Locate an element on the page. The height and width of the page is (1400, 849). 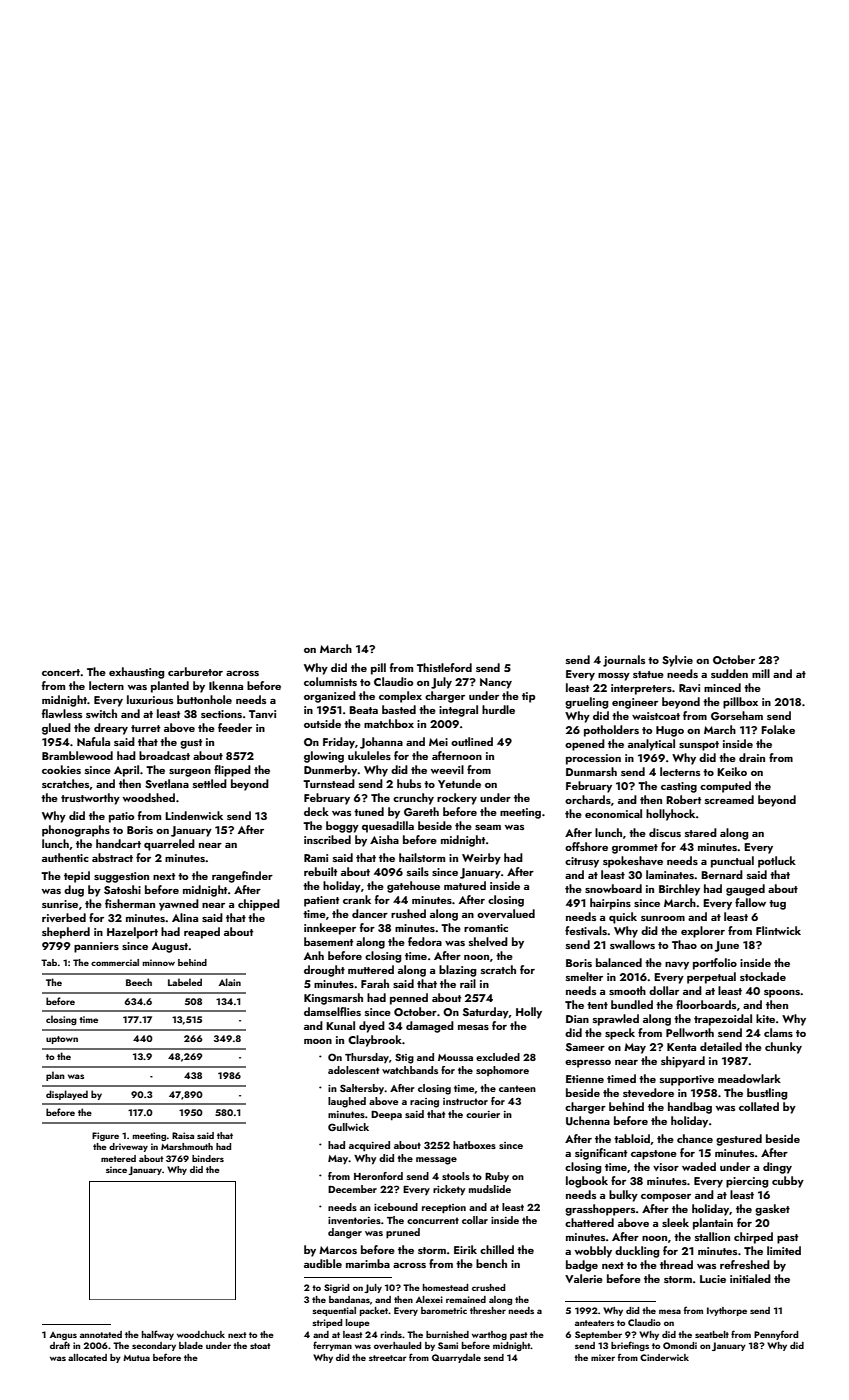
casting is located at coordinates (679, 787).
